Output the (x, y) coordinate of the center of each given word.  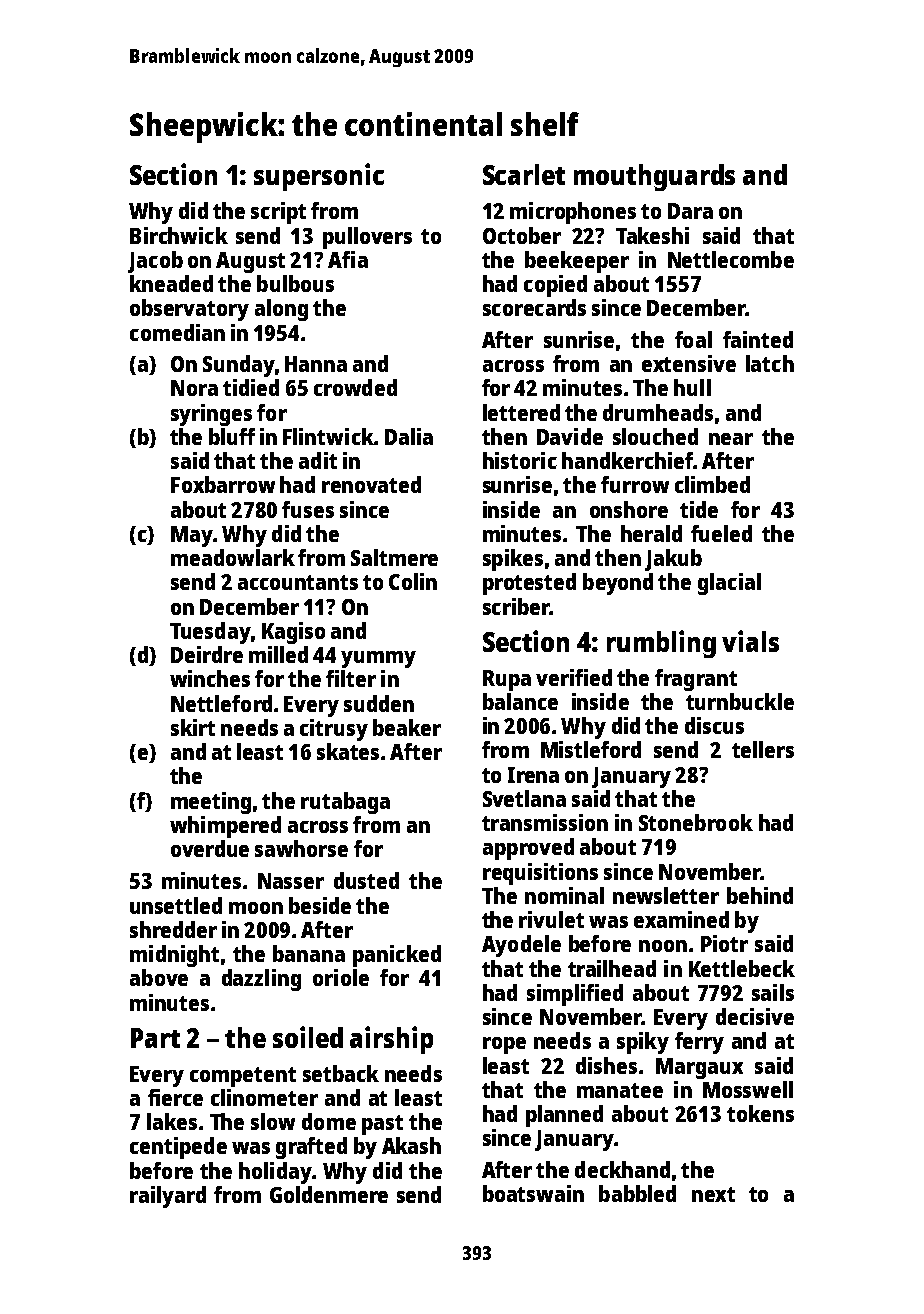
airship (391, 1040)
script (278, 213)
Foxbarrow (223, 484)
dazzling (261, 980)
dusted (366, 880)
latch (770, 363)
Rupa (507, 680)
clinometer (264, 1097)
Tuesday (210, 633)
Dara (690, 211)
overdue (210, 848)
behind (760, 895)
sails (773, 992)
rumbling (661, 644)
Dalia (409, 436)
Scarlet (524, 174)
